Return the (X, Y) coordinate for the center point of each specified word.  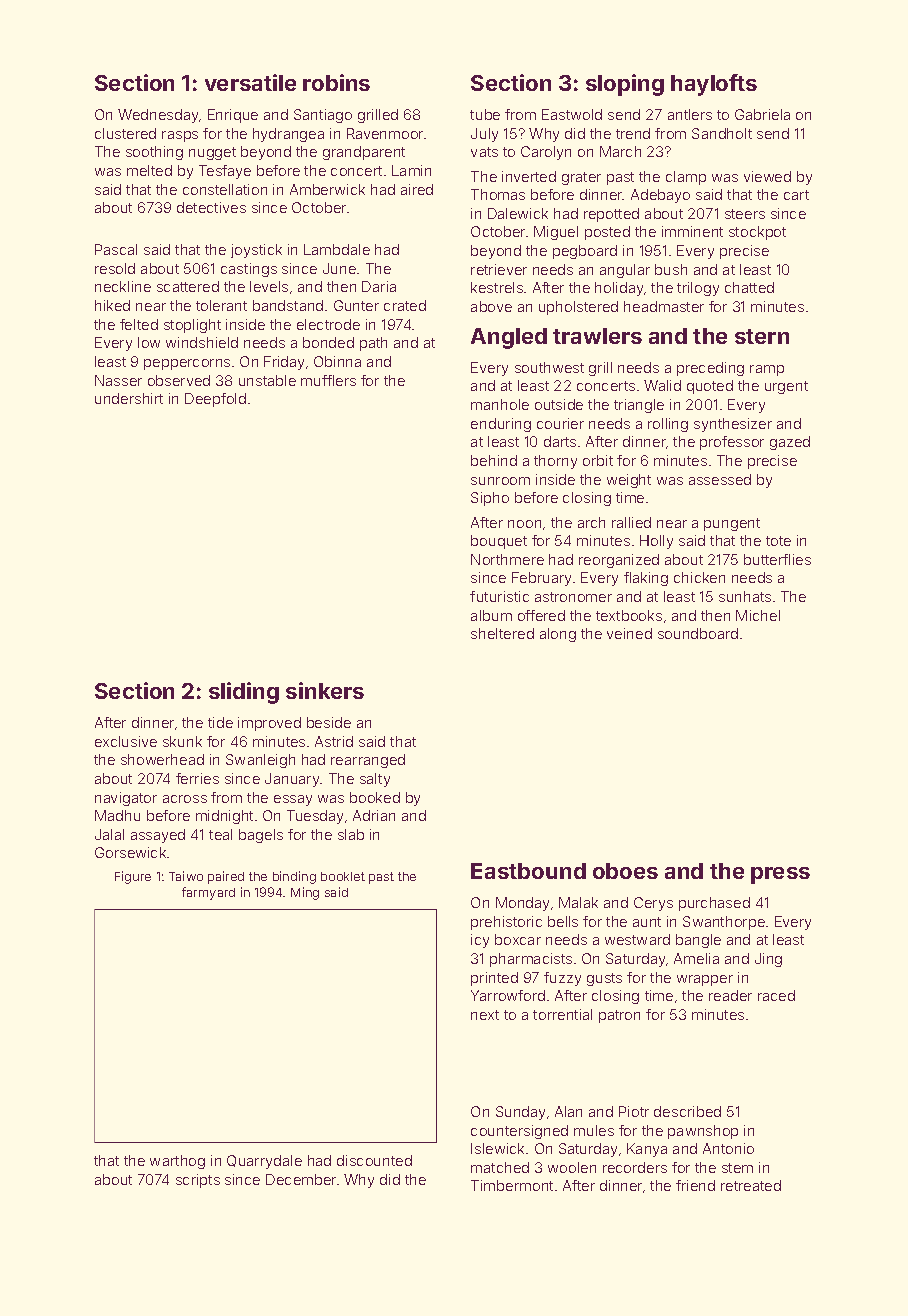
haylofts (714, 85)
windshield (202, 342)
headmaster (664, 306)
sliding (244, 693)
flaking (646, 579)
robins (336, 82)
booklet (343, 876)
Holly (656, 542)
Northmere (507, 559)
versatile (250, 82)
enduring (501, 425)
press (780, 875)
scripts (198, 1181)
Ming (305, 893)
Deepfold (215, 400)
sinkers (325, 690)
